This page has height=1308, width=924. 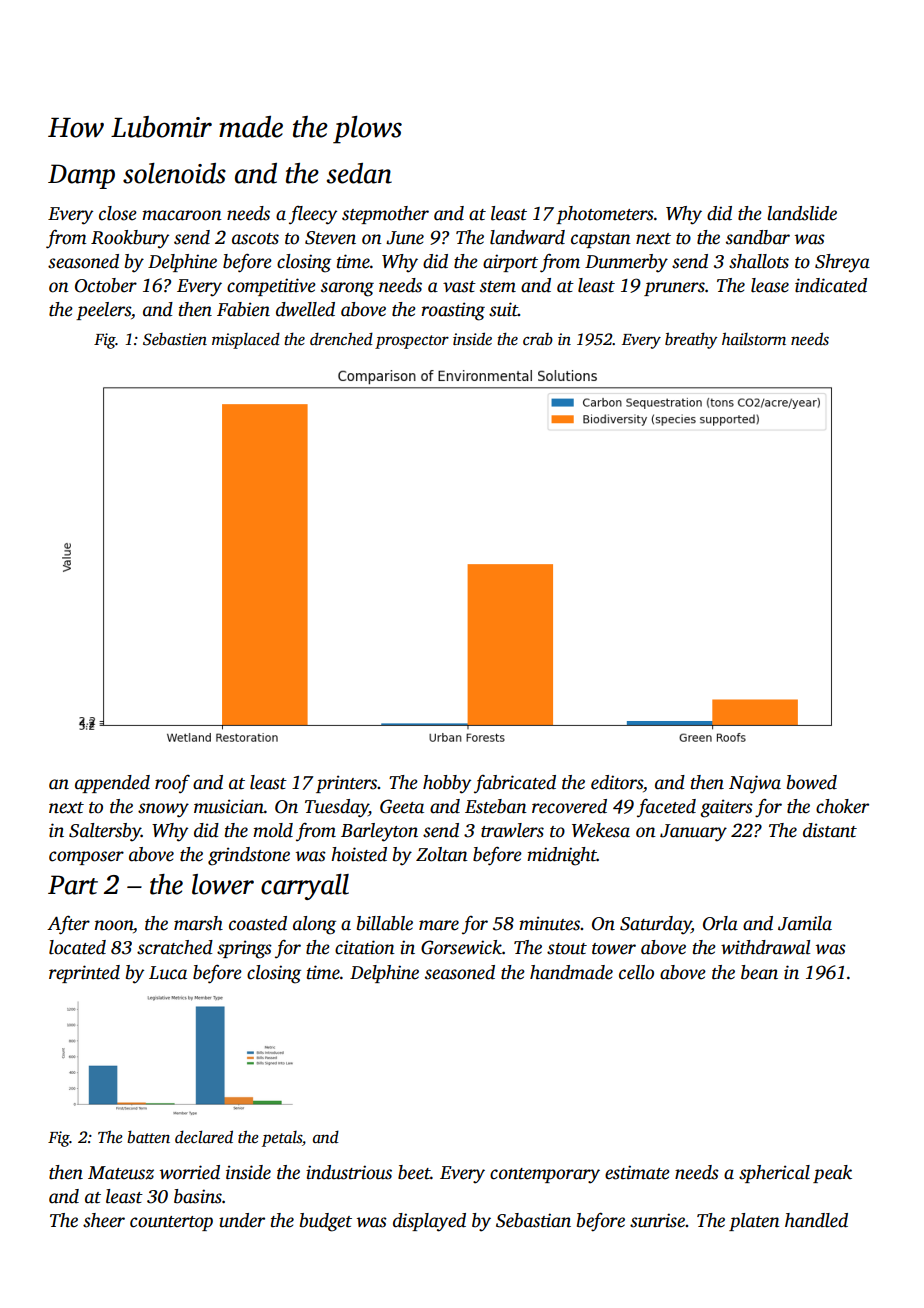 What do you see at coordinates (830, 830) in the page?
I see `distant` at bounding box center [830, 830].
